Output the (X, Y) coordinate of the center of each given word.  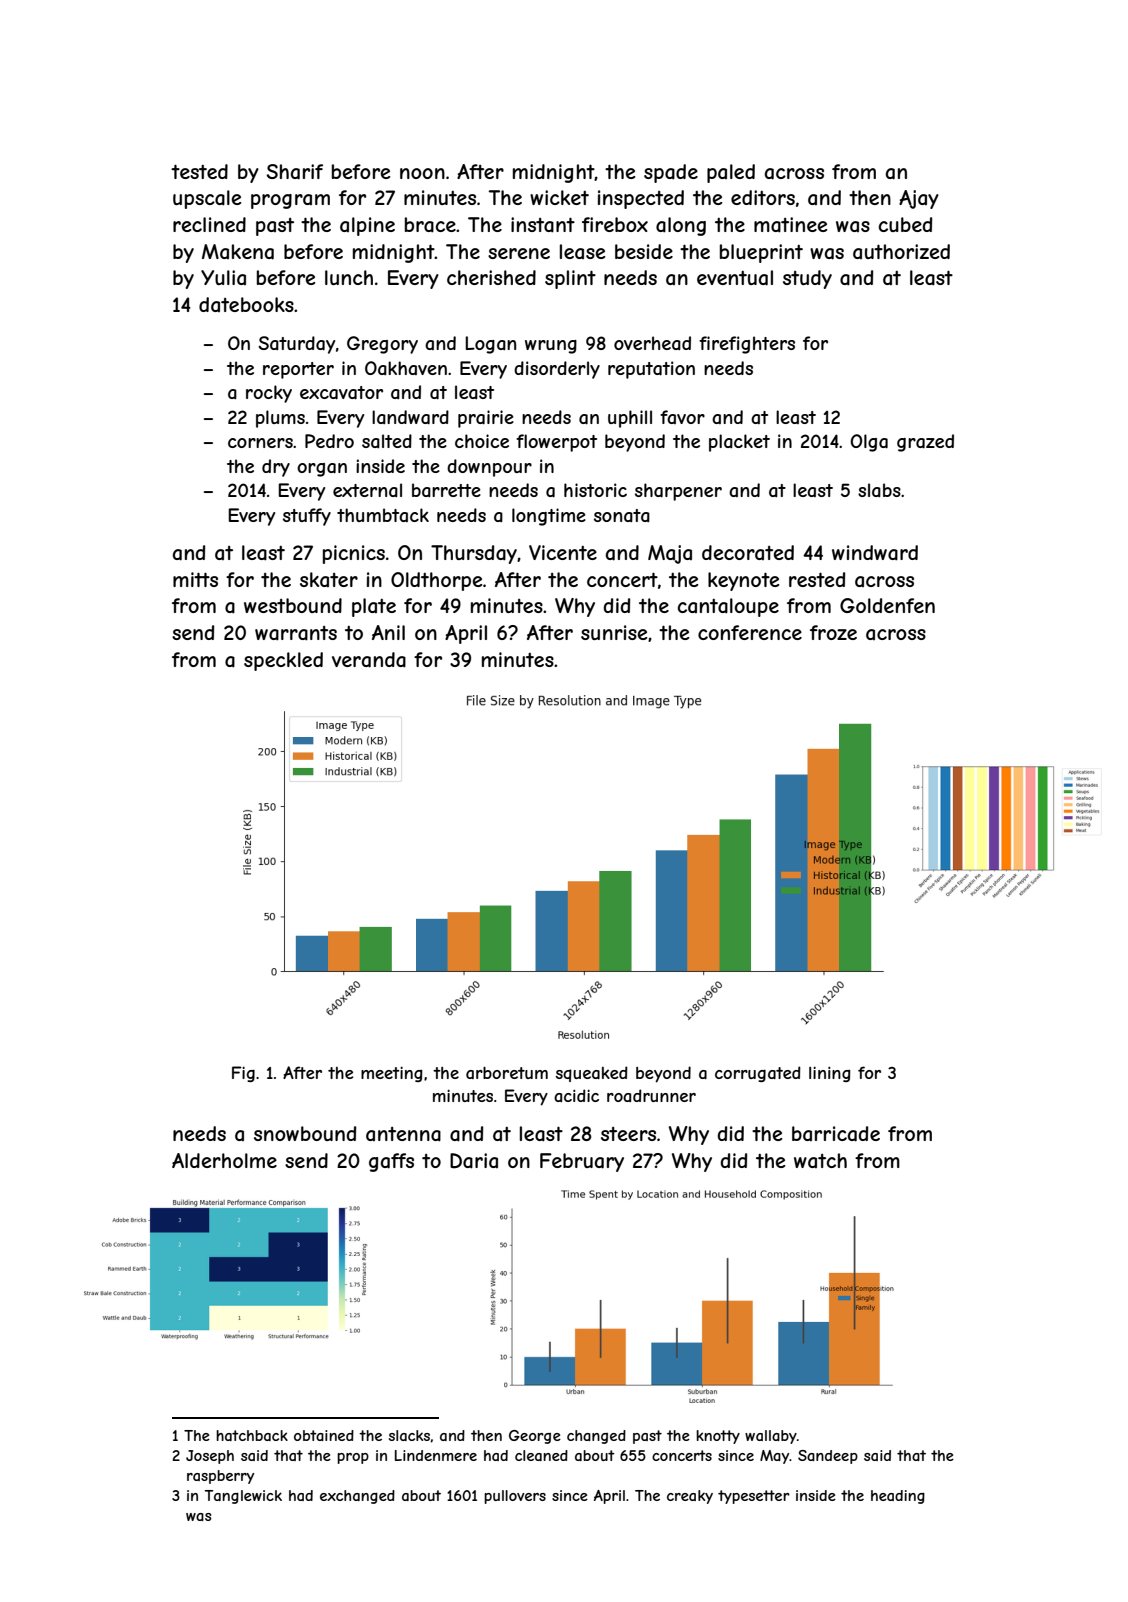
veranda (369, 660)
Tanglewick (243, 1497)
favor (682, 417)
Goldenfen (887, 605)
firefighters (747, 345)
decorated (748, 552)
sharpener (678, 492)
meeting (392, 1074)
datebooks (246, 304)
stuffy (307, 517)
